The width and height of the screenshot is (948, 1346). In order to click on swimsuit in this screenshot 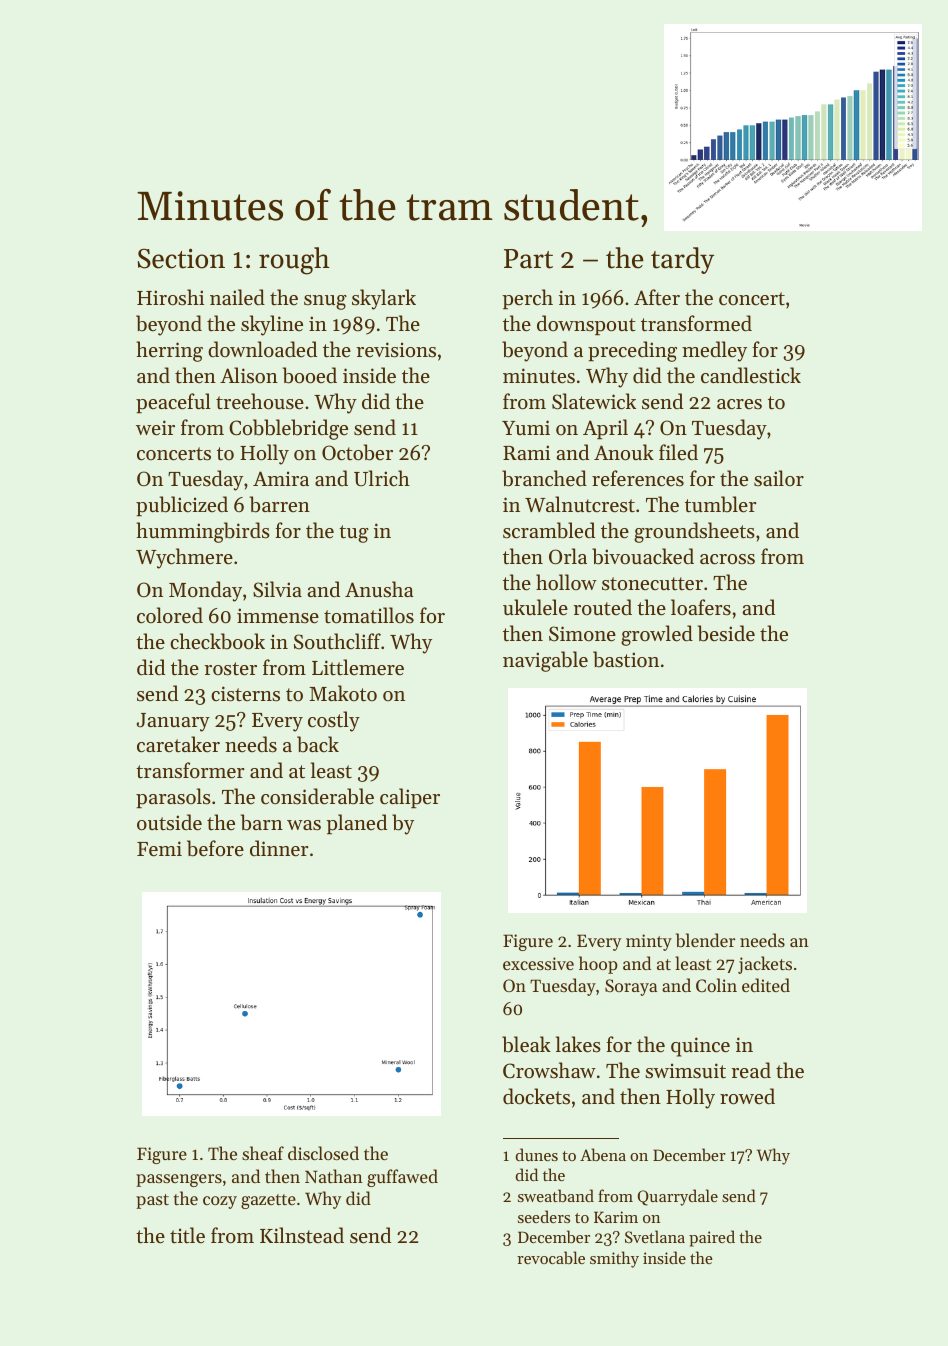, I will do `click(685, 1071)`.
